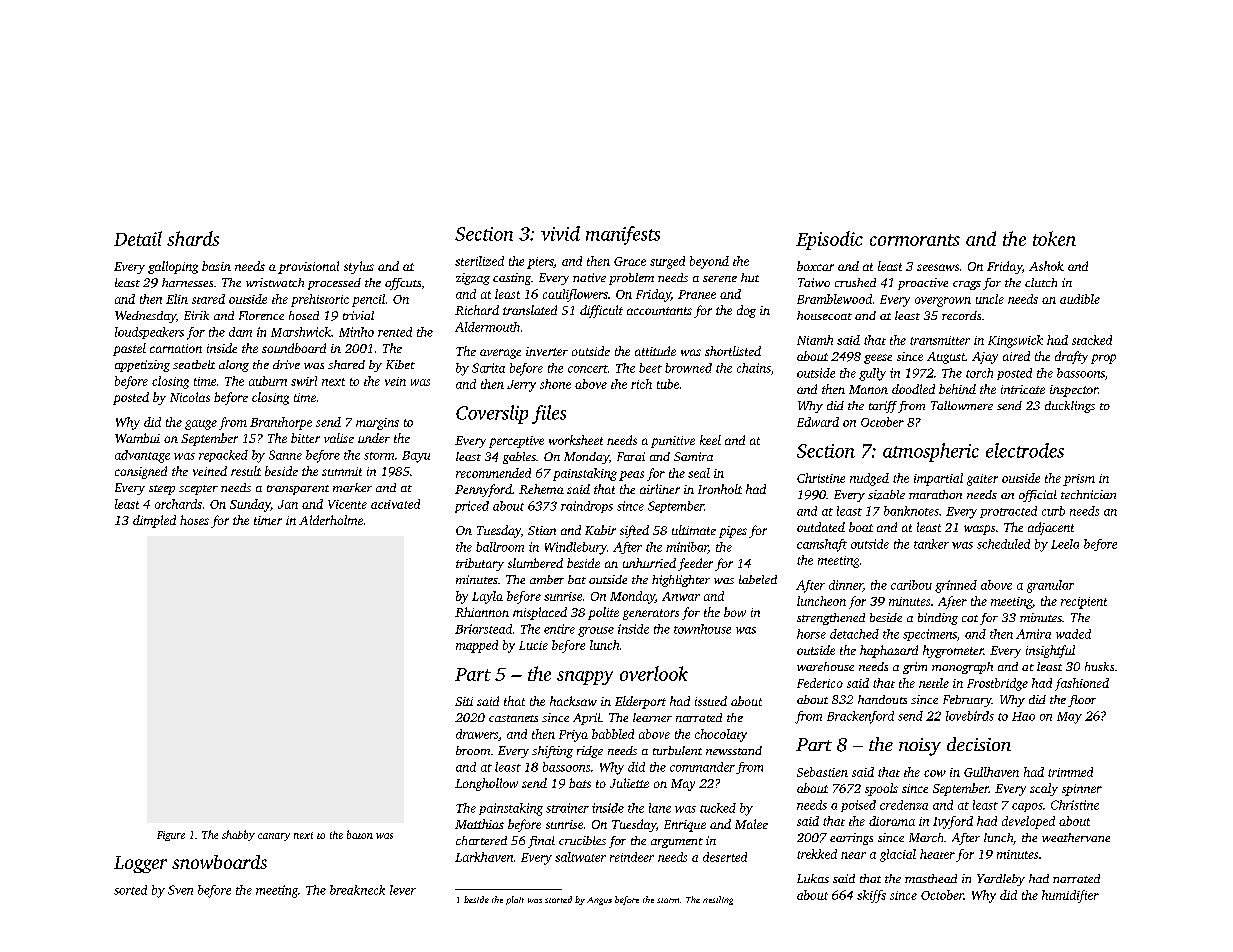  I want to click on shabby, so click(238, 835).
